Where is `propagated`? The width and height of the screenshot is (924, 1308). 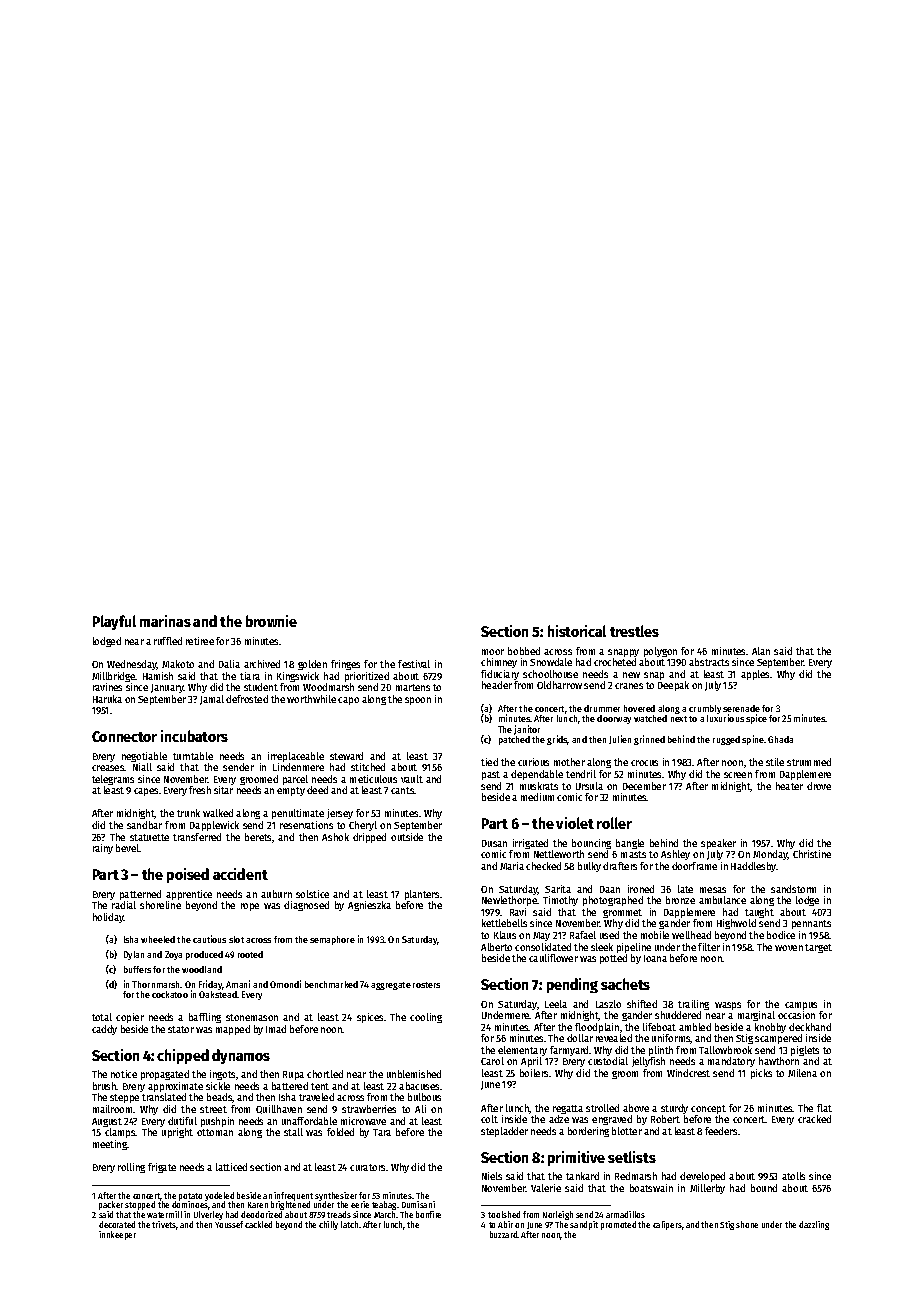
propagated is located at coordinates (165, 1075).
